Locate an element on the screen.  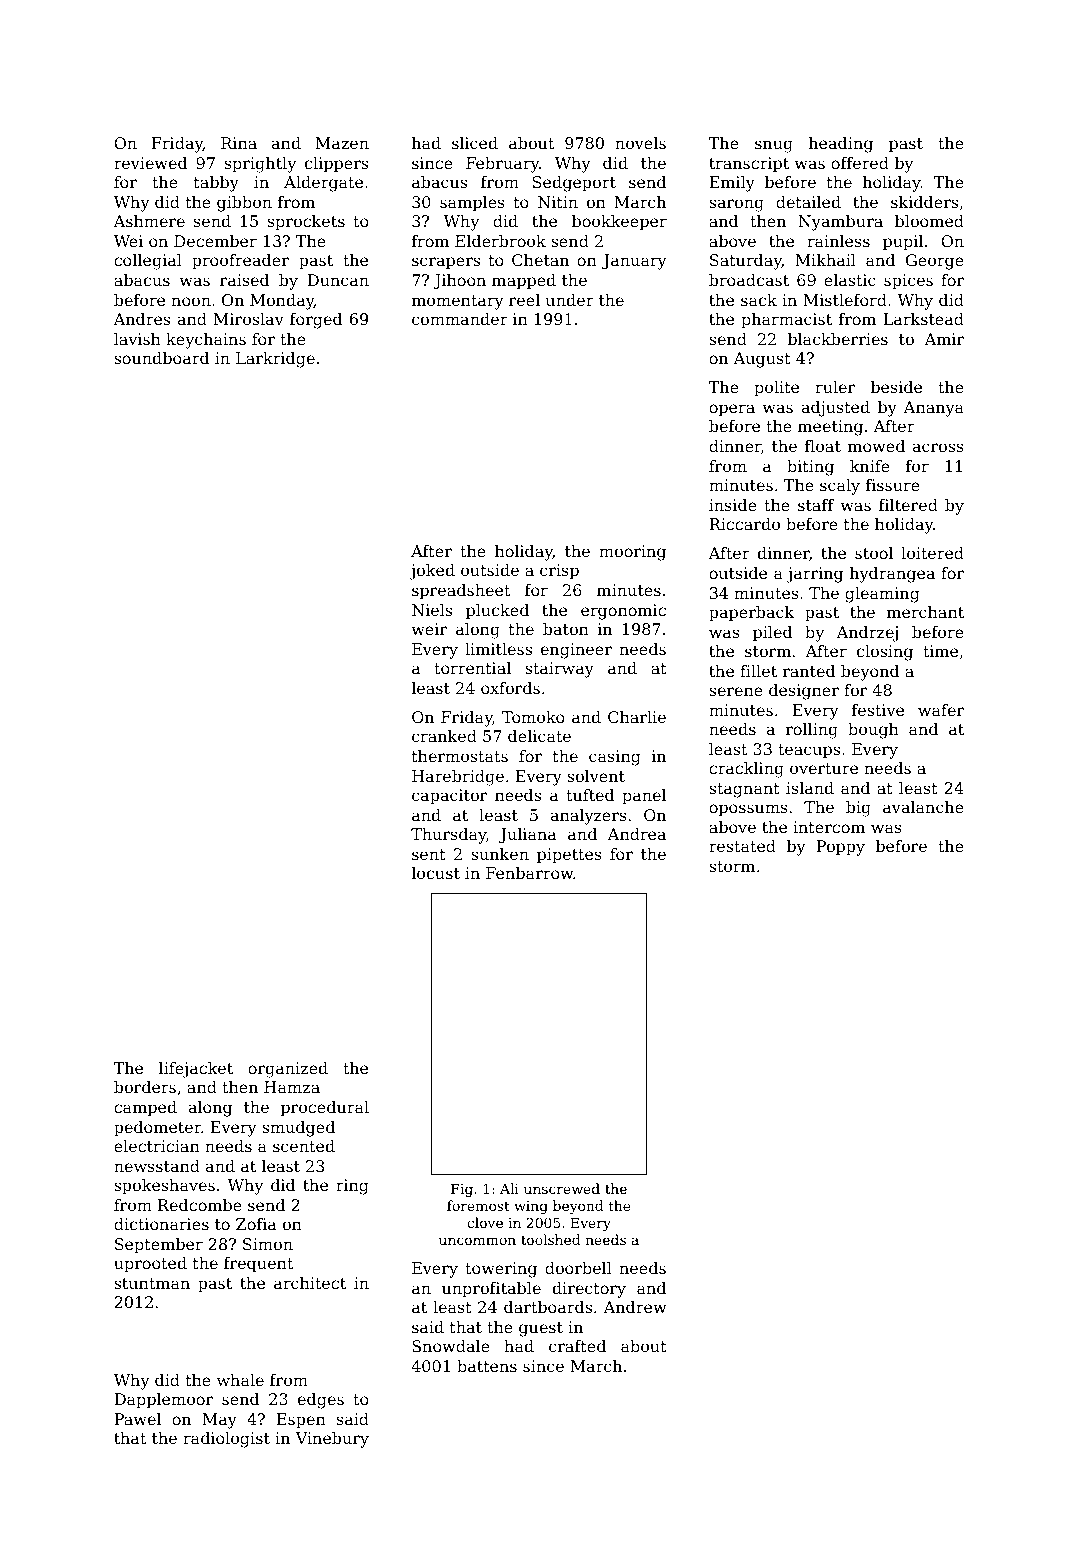
lifejacket is located at coordinates (196, 1070).
